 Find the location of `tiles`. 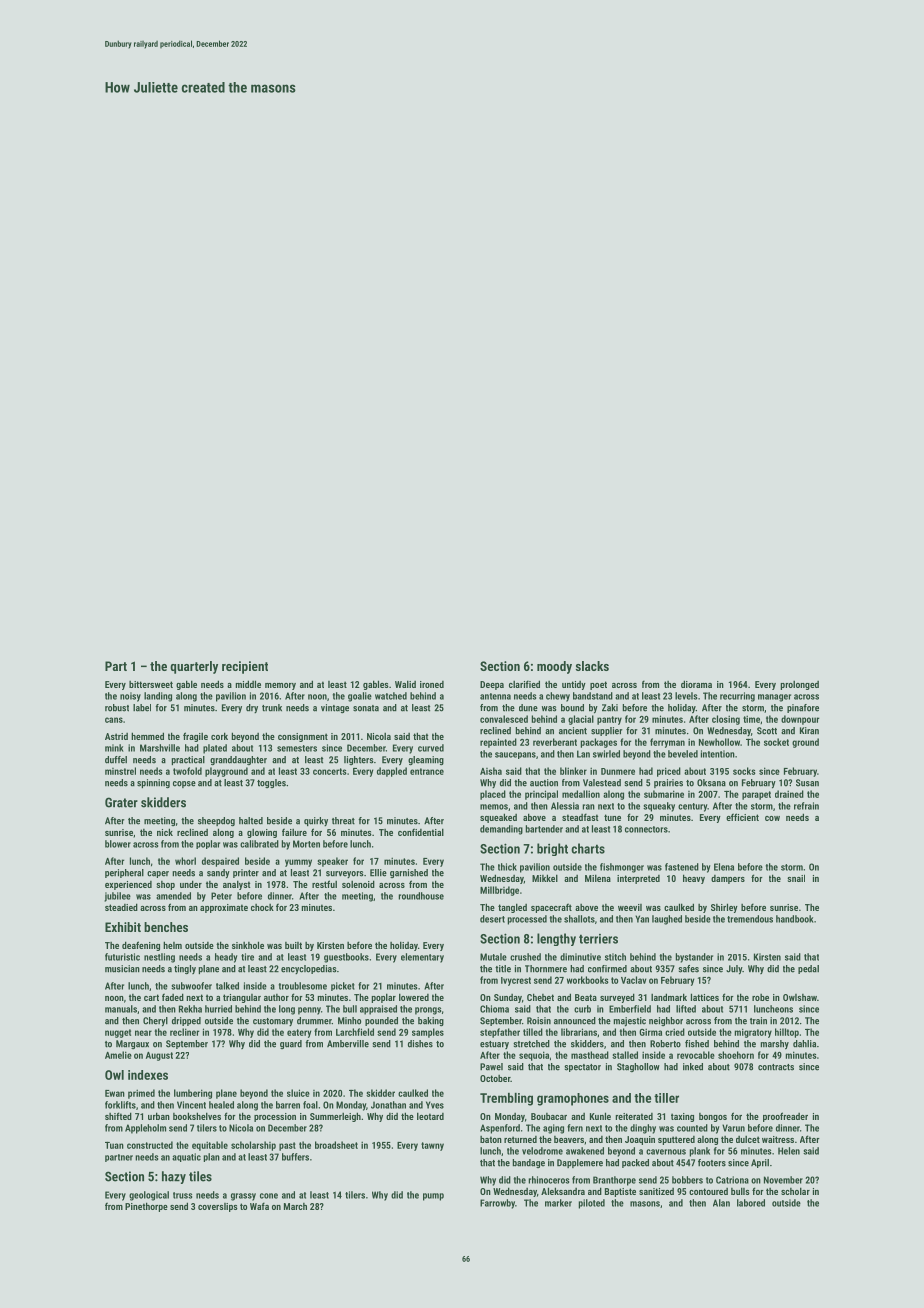

tiles is located at coordinates (200, 1176).
